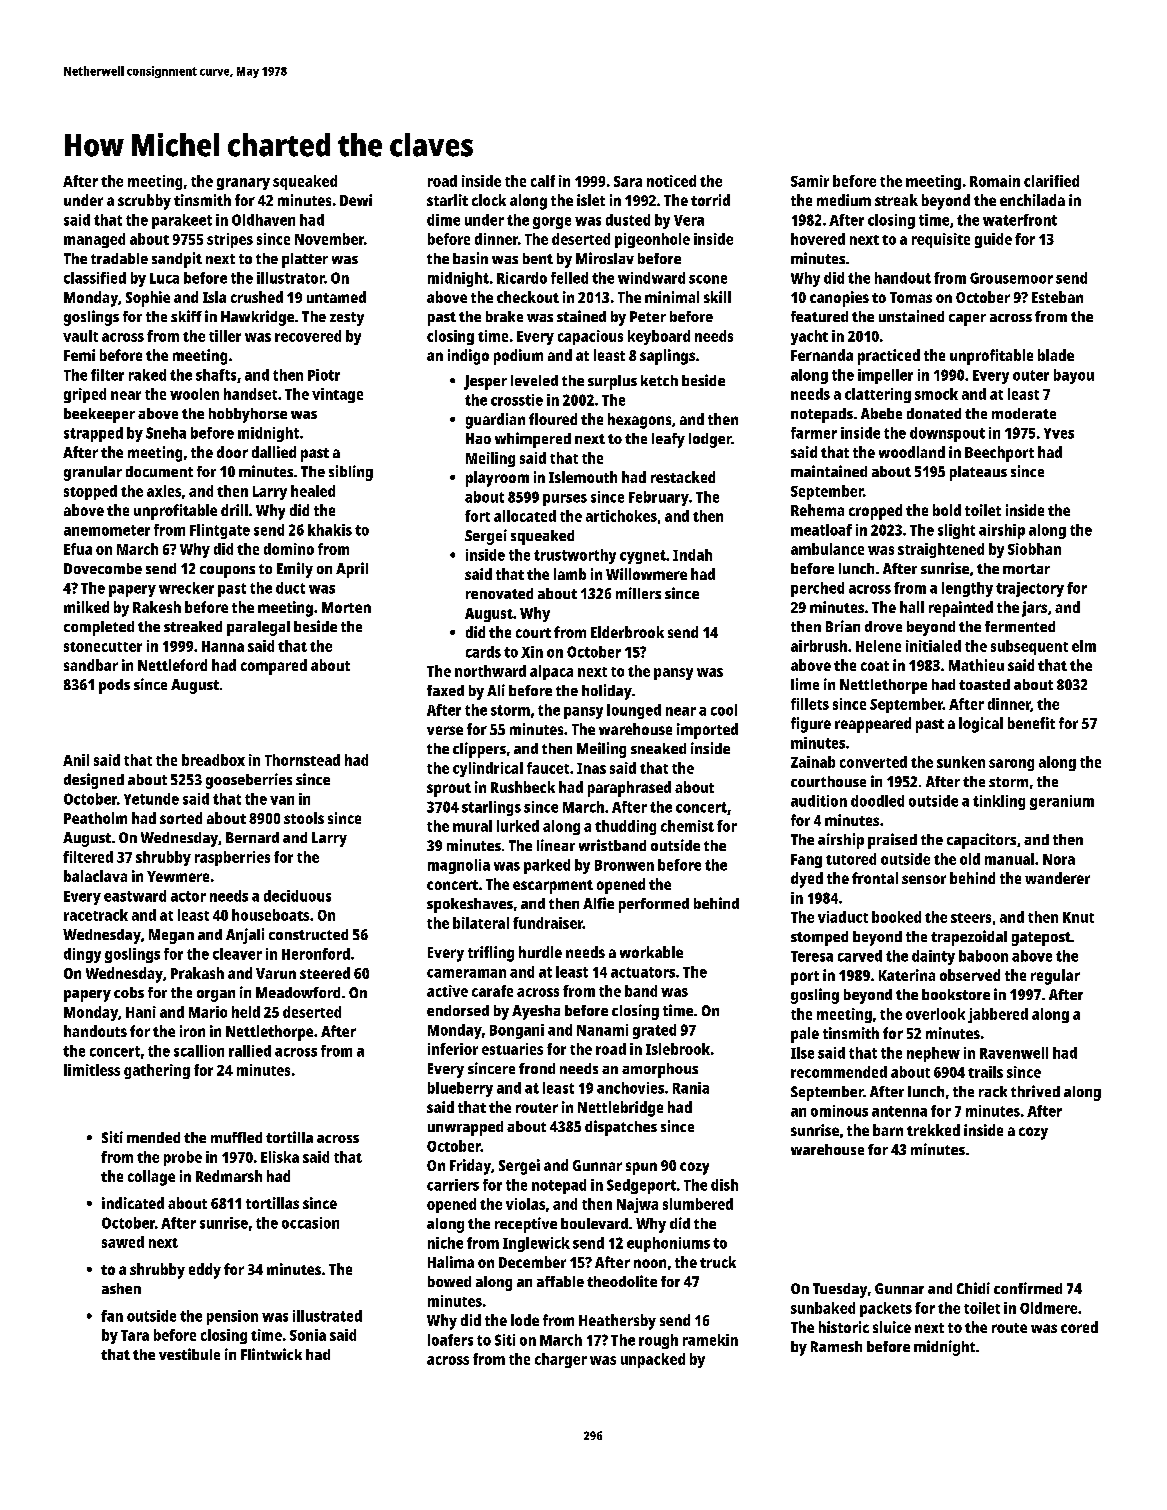  What do you see at coordinates (95, 818) in the screenshot?
I see `Peatholm` at bounding box center [95, 818].
